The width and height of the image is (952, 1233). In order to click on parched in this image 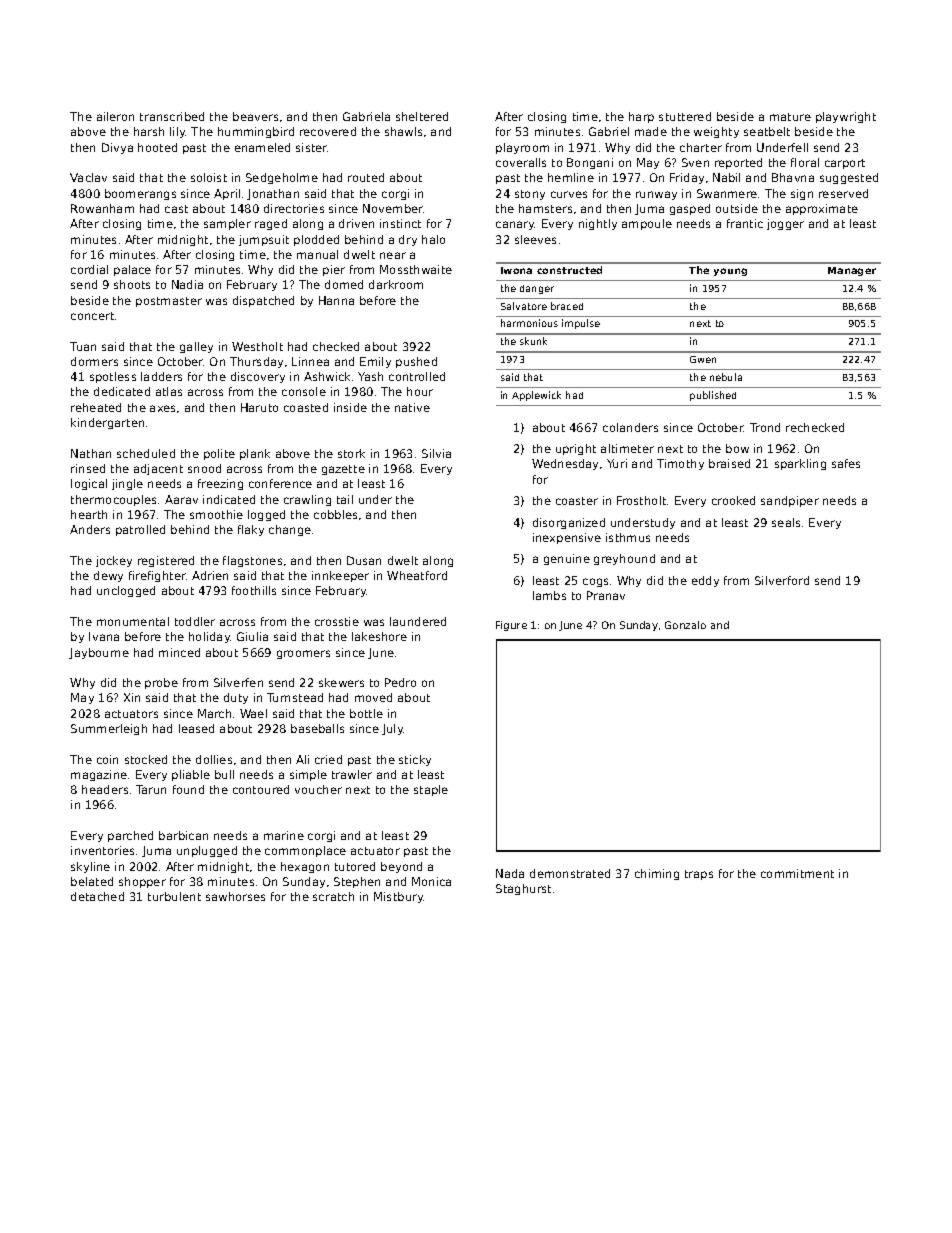, I will do `click(130, 836)`.
